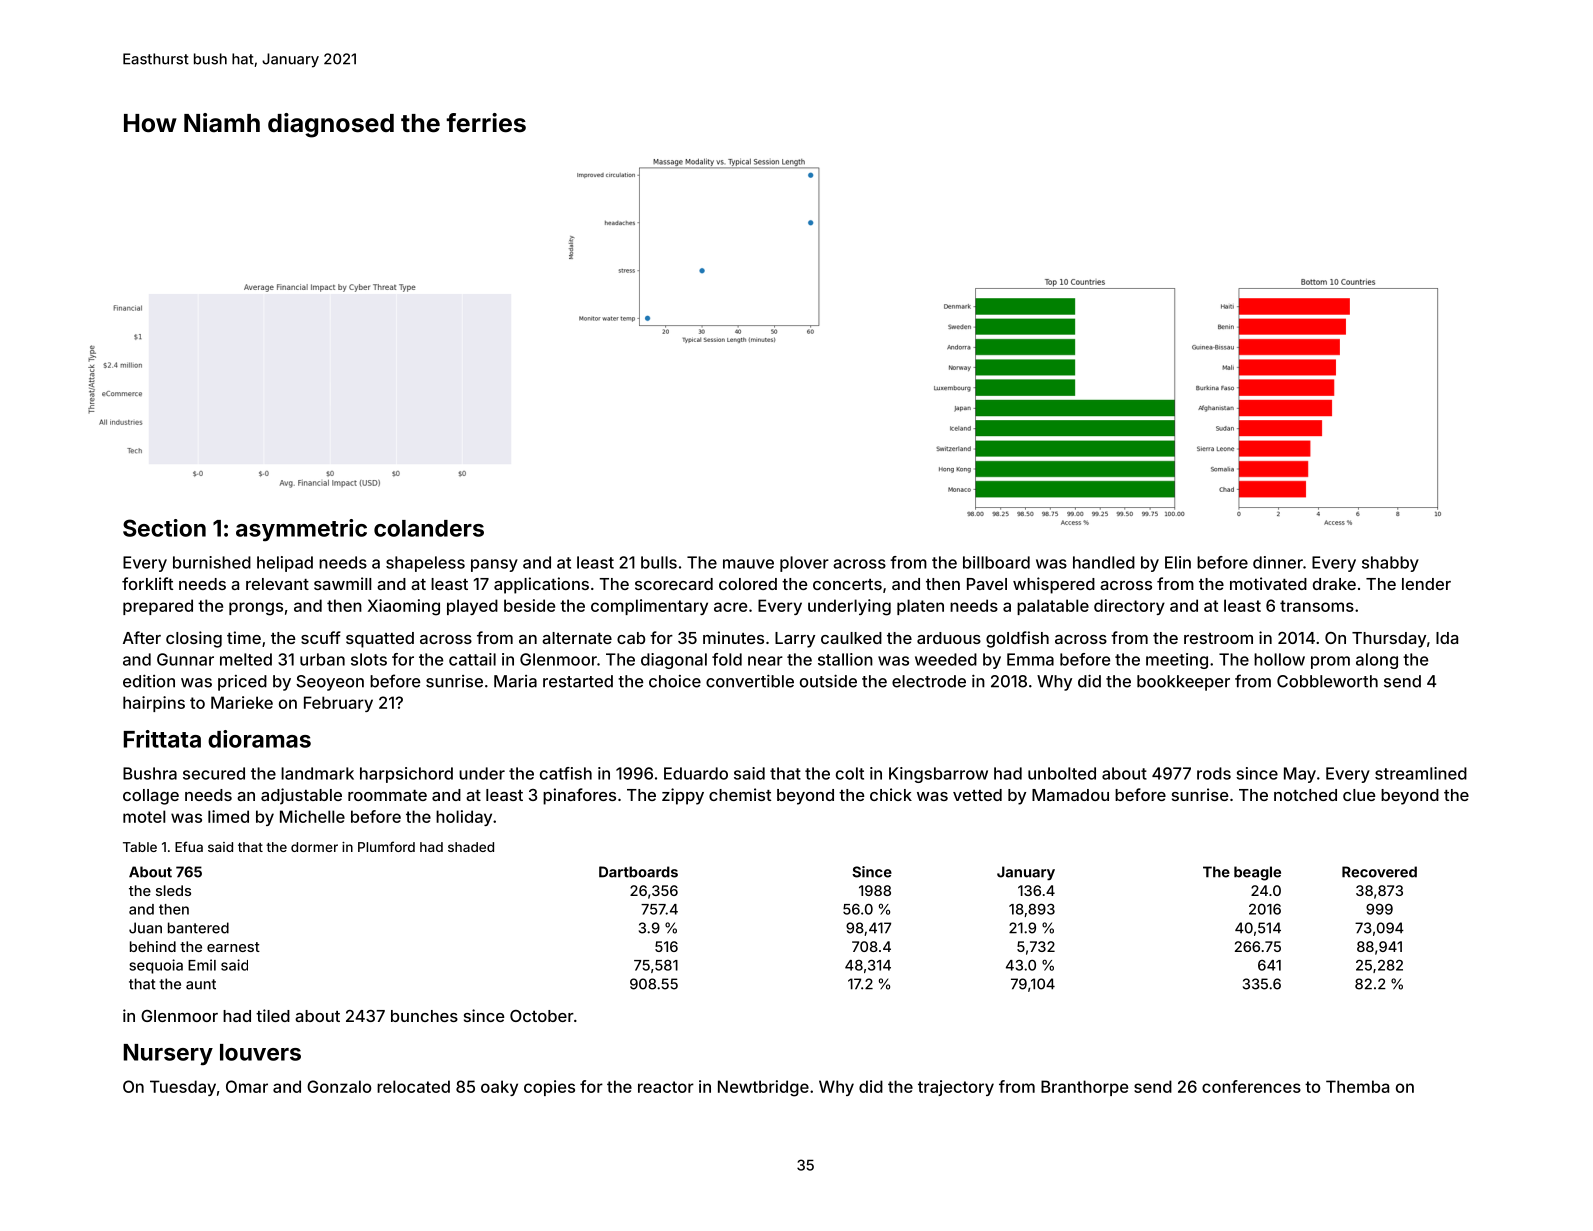 The height and width of the screenshot is (1231, 1593). I want to click on Pavel, so click(987, 584).
